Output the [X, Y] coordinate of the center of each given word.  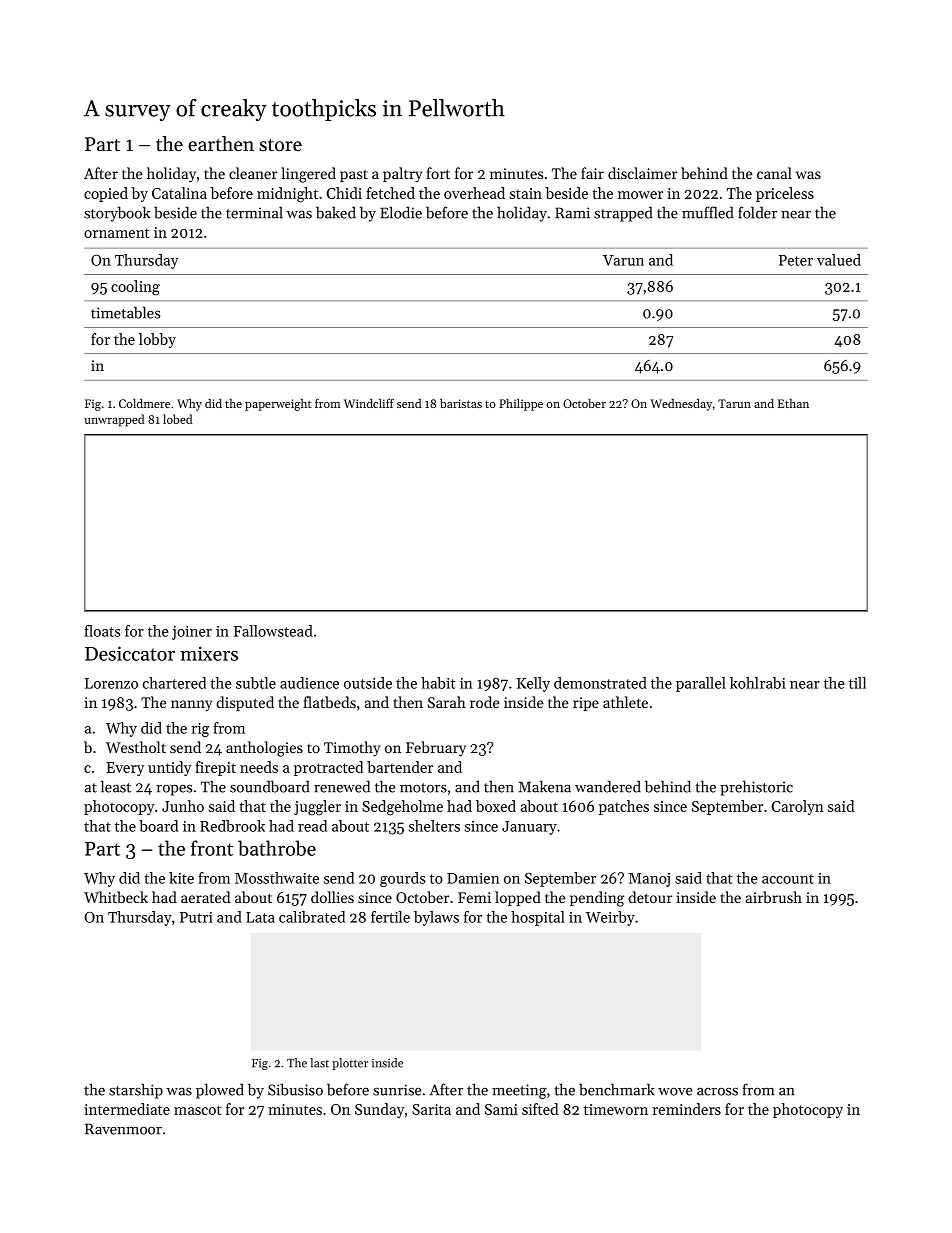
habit [438, 683]
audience [309, 683]
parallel [701, 684]
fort [438, 173]
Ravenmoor [123, 1129]
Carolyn [798, 807]
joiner [192, 633]
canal [774, 173]
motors [423, 788]
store [280, 145]
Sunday [379, 1110]
